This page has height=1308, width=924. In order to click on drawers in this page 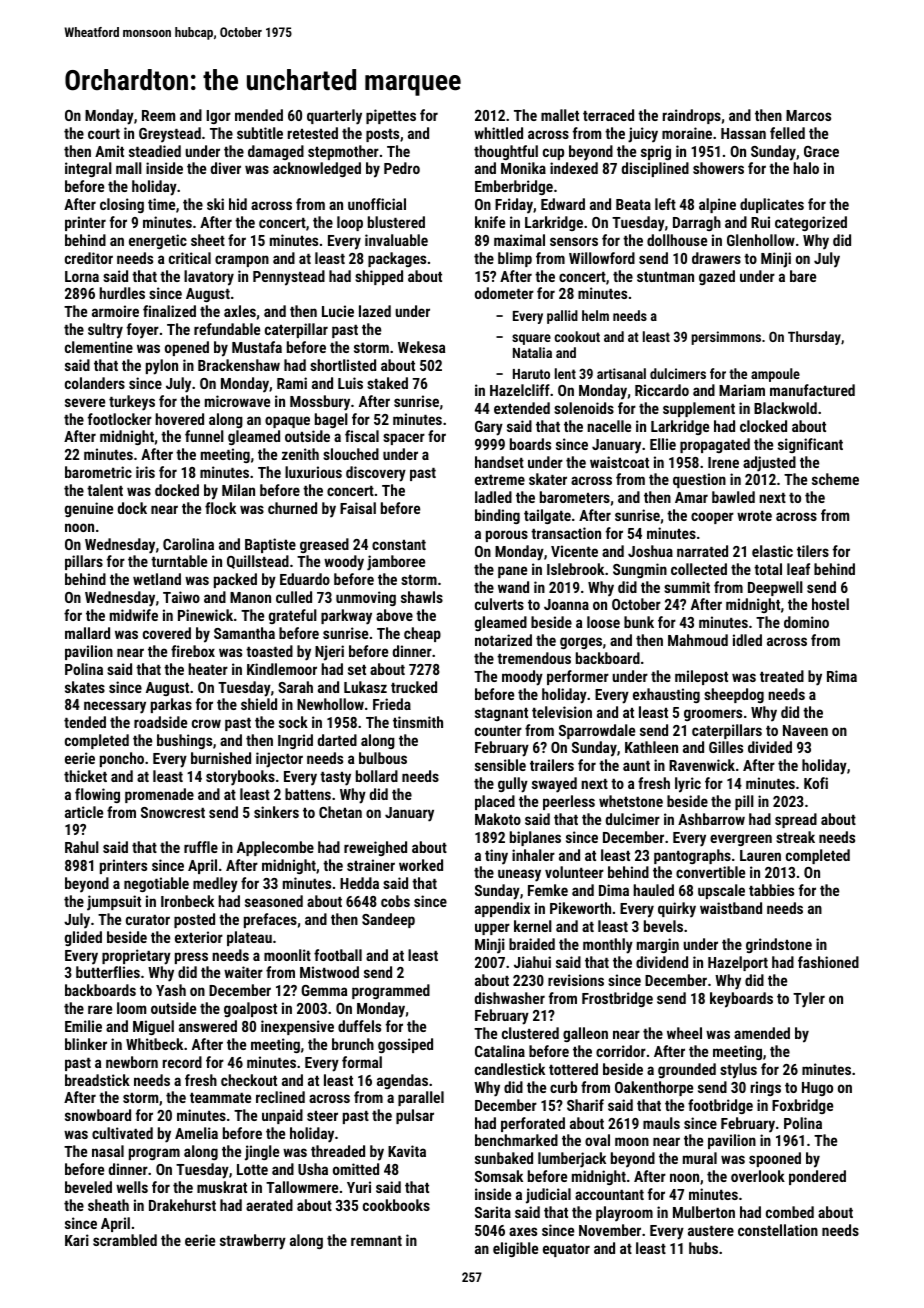, I will do `click(716, 258)`.
